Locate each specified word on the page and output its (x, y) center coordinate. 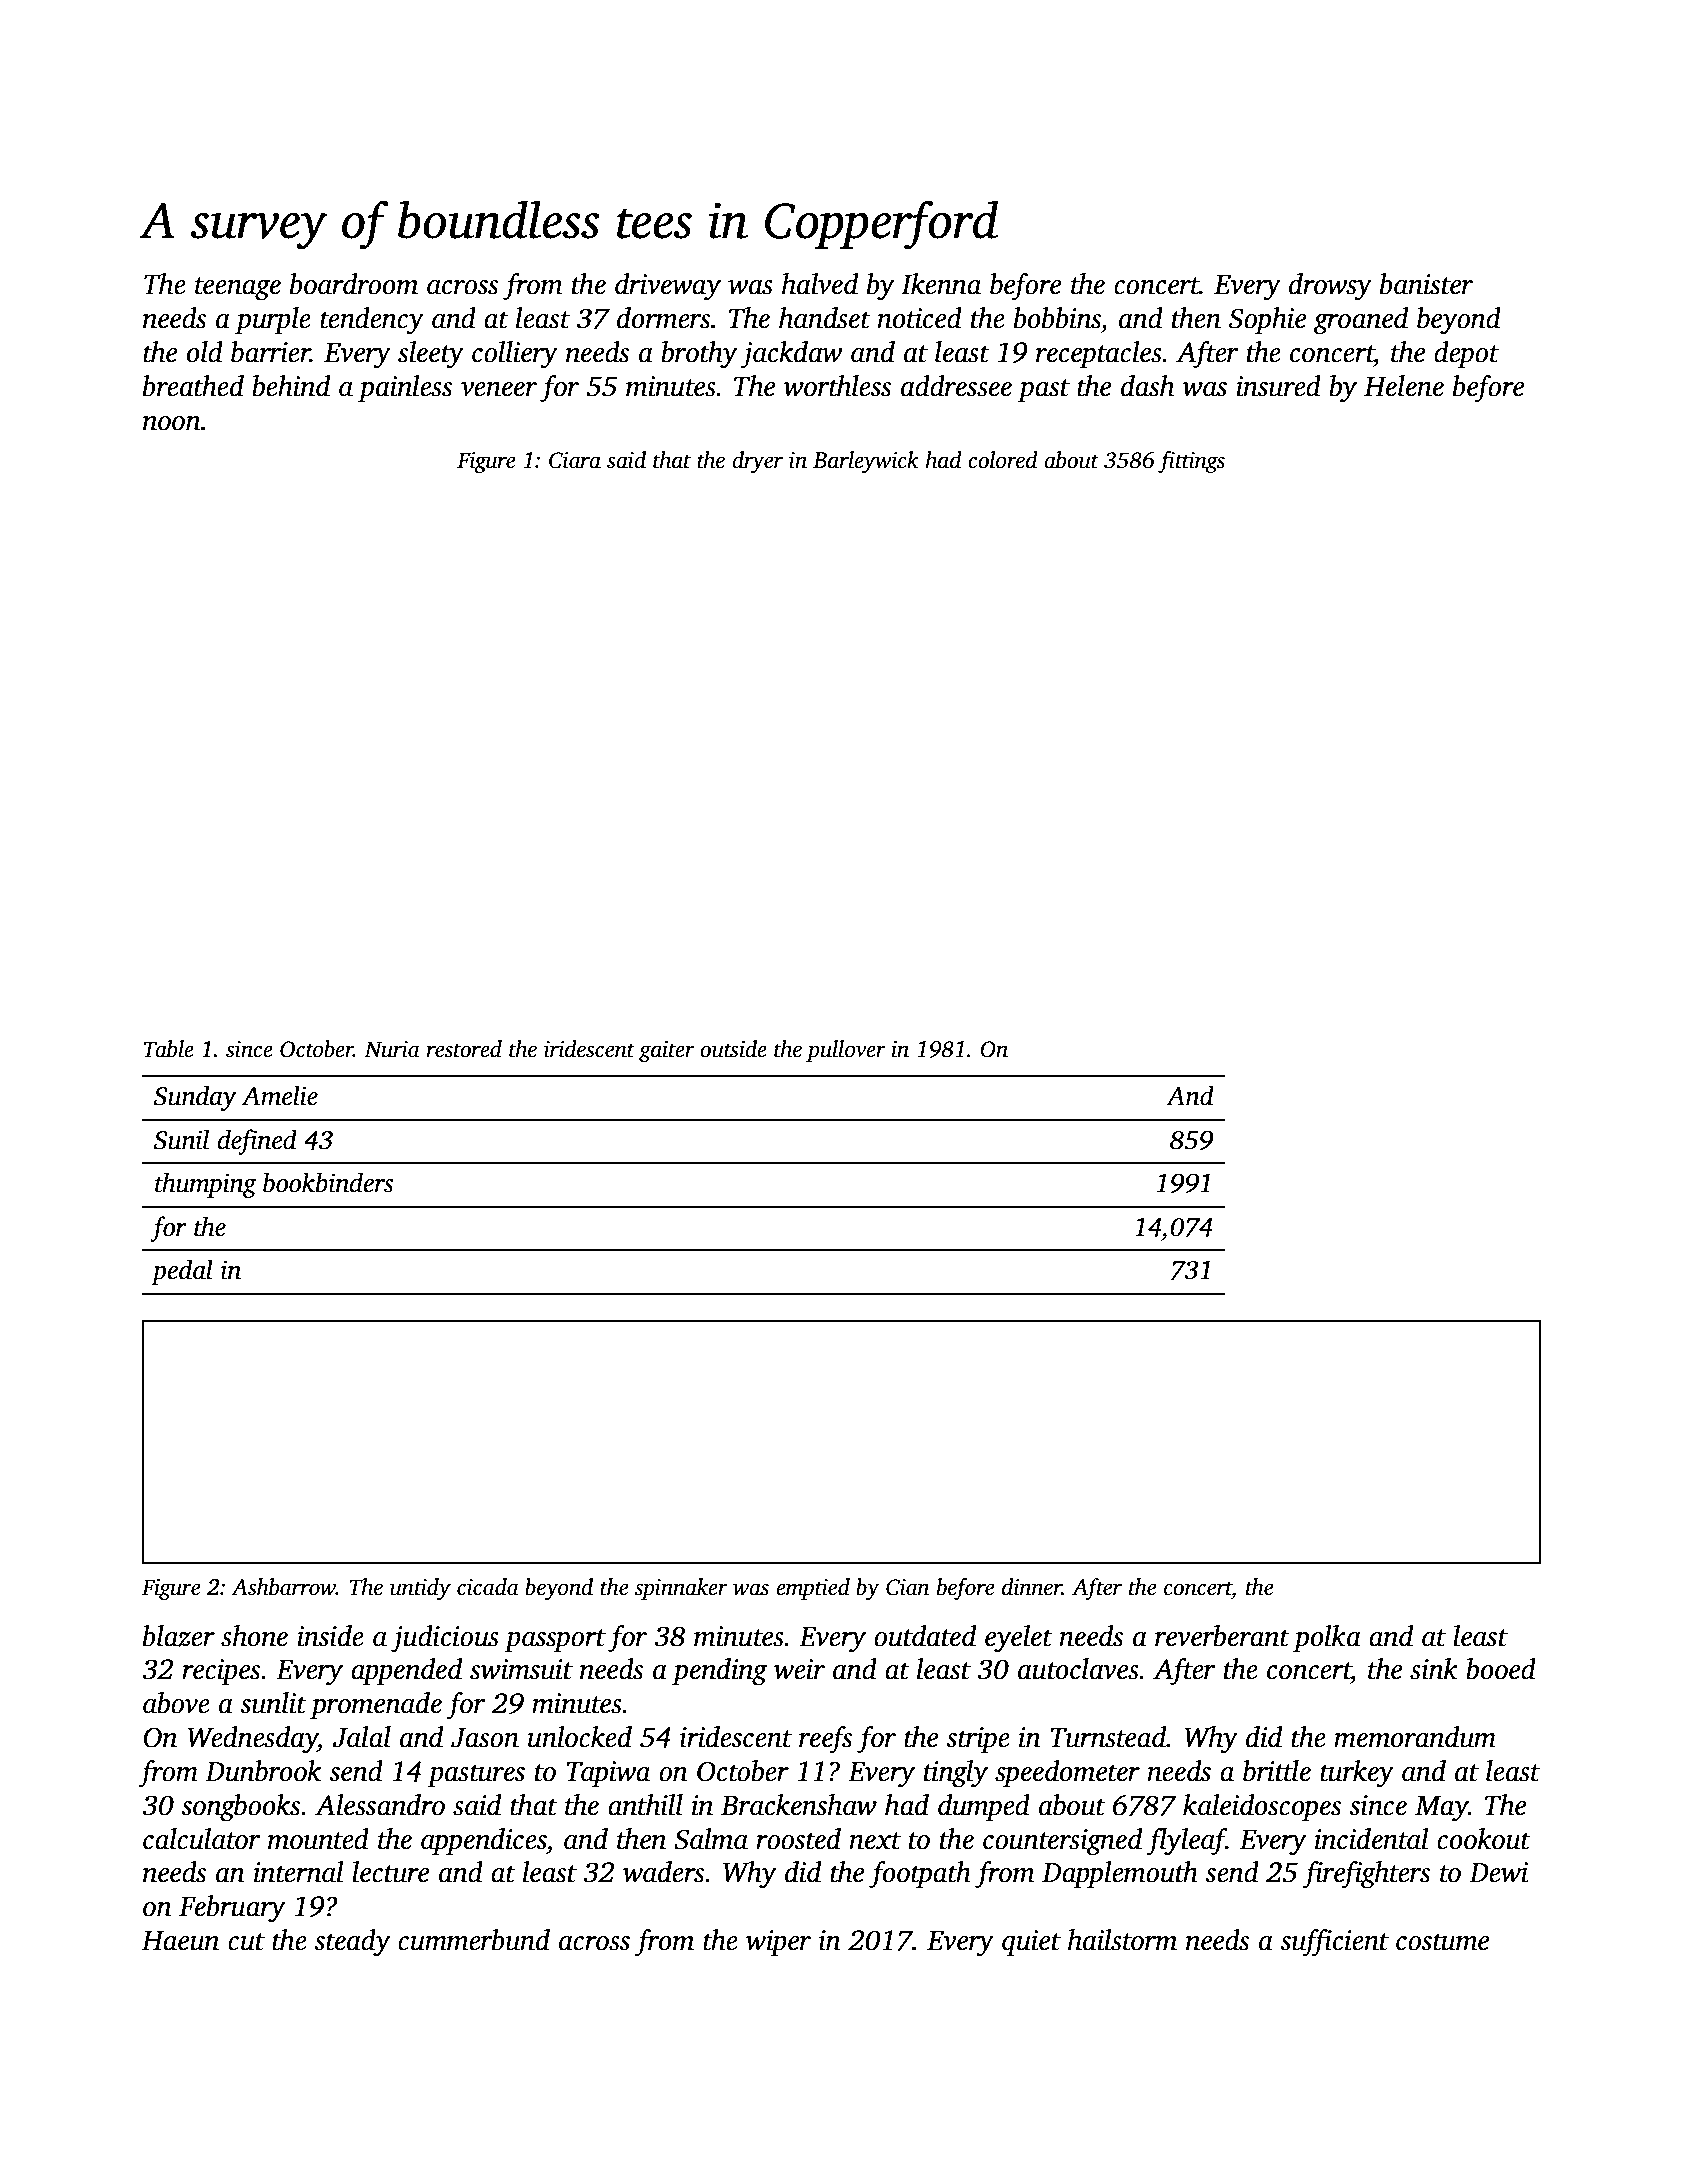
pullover (846, 1051)
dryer (757, 462)
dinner (1032, 1587)
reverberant (1222, 1636)
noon (172, 423)
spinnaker (681, 1589)
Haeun (180, 1941)
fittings (1191, 462)
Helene (1404, 386)
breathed (193, 386)
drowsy (1330, 287)
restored (464, 1049)
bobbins (1057, 318)
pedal (182, 1272)
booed (1501, 1669)
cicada (488, 1587)
